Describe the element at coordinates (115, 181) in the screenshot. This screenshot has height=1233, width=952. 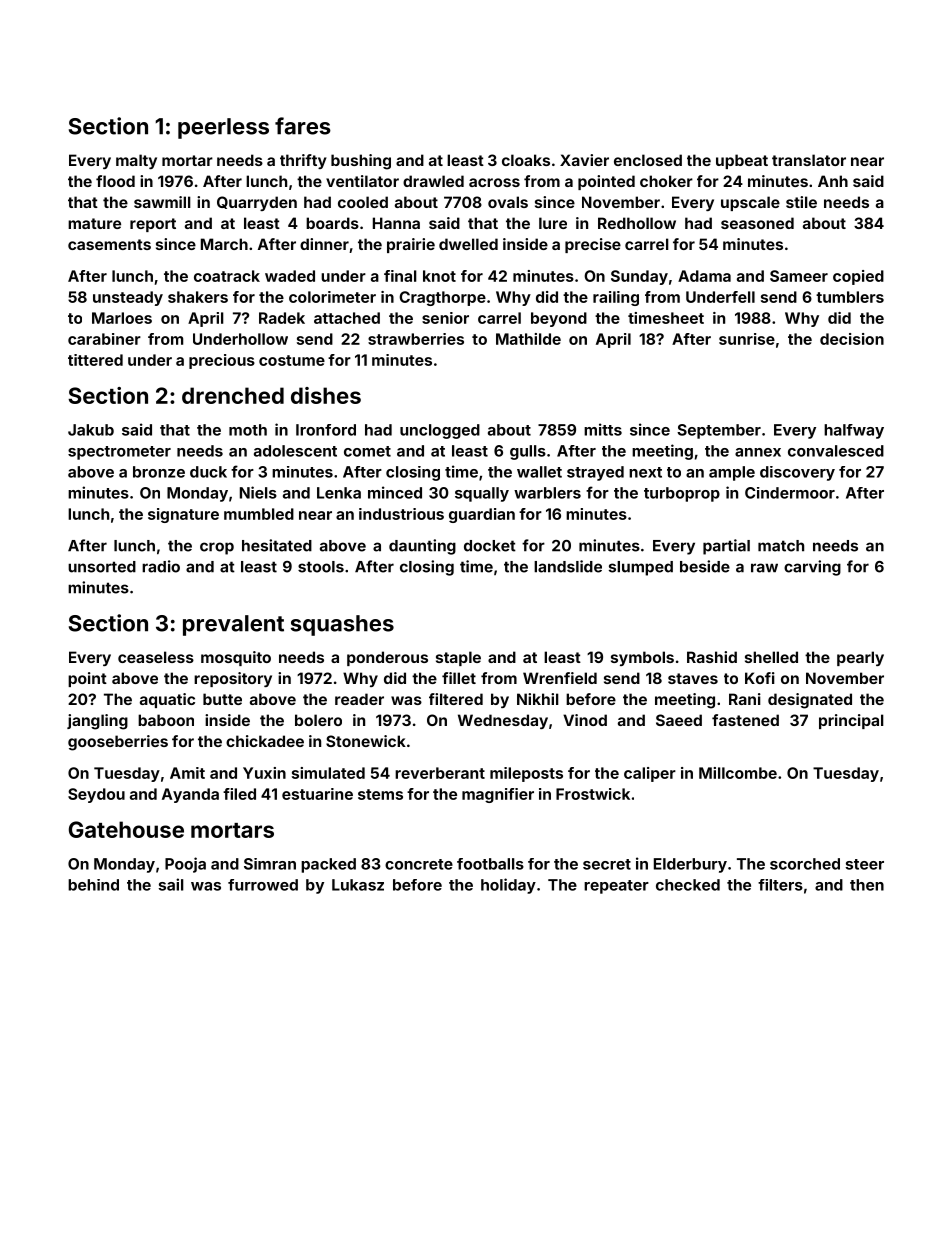
I see `flood` at that location.
